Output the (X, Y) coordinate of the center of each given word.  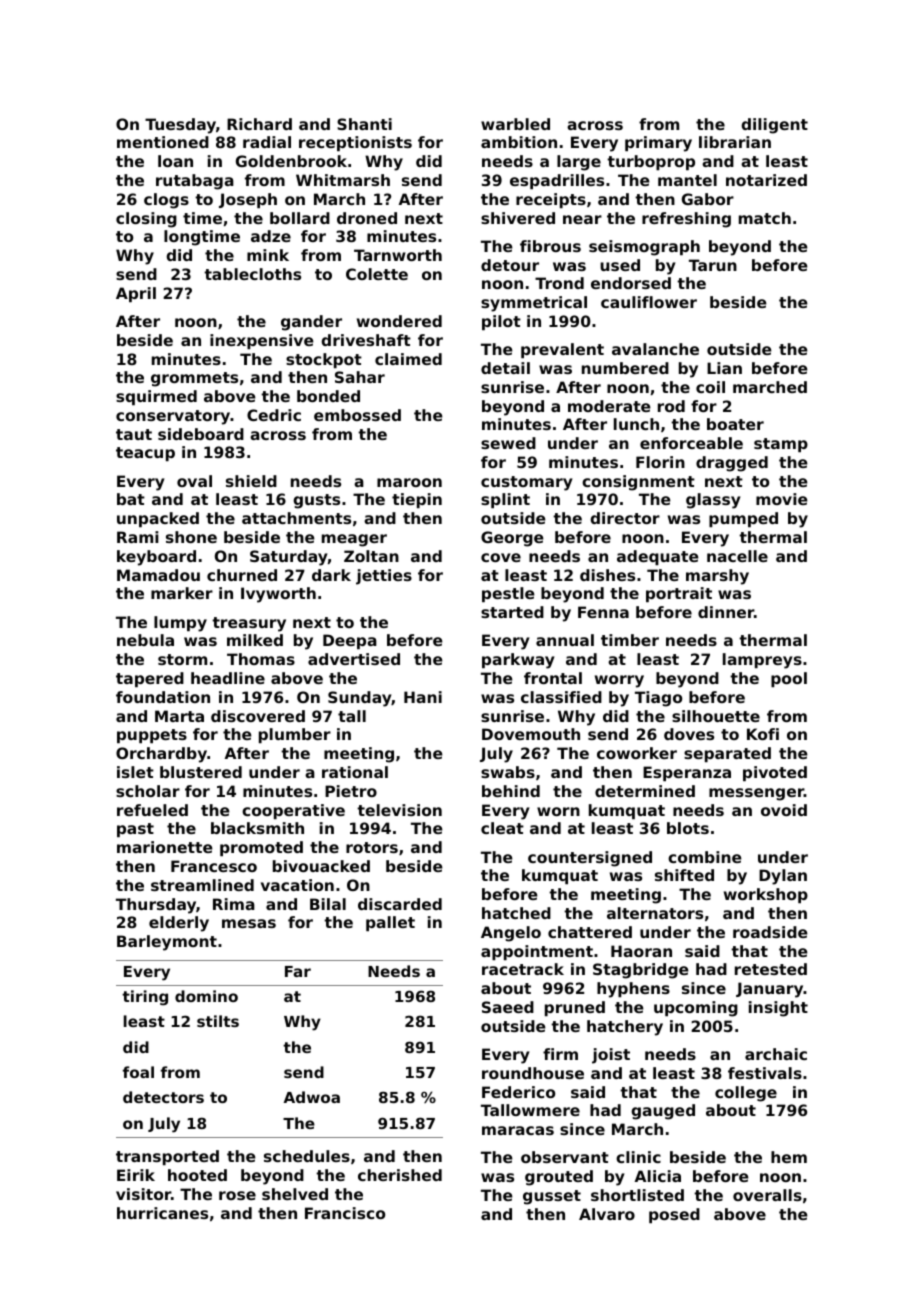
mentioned (163, 142)
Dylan (783, 877)
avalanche (655, 349)
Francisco (345, 1213)
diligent (774, 126)
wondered (399, 321)
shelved (295, 1194)
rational (355, 772)
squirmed (156, 397)
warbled (515, 124)
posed (674, 1215)
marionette (165, 847)
